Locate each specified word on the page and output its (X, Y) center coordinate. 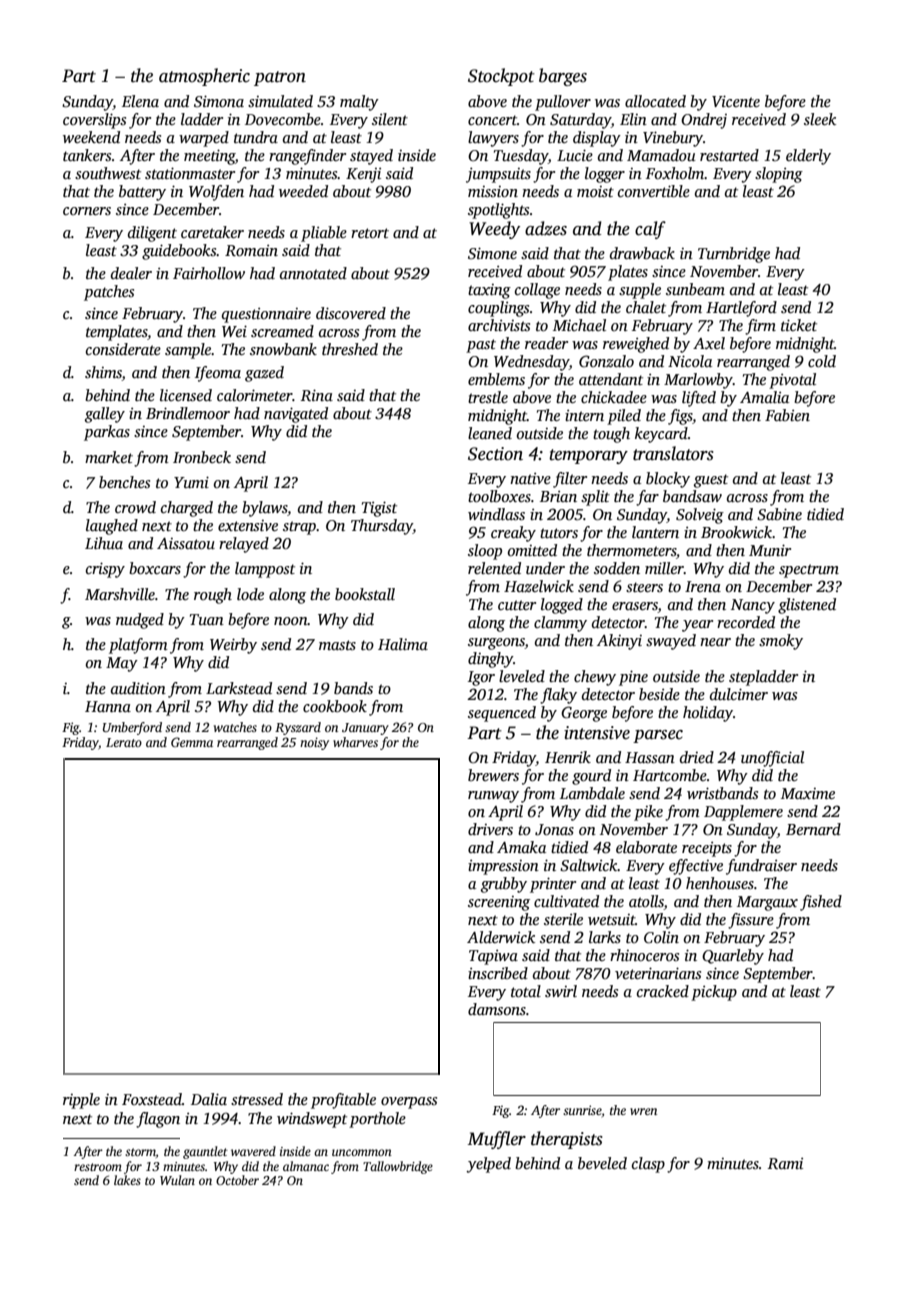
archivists (499, 325)
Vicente (736, 101)
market (109, 457)
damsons (497, 1009)
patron (280, 78)
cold (822, 361)
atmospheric (204, 77)
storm (140, 1152)
